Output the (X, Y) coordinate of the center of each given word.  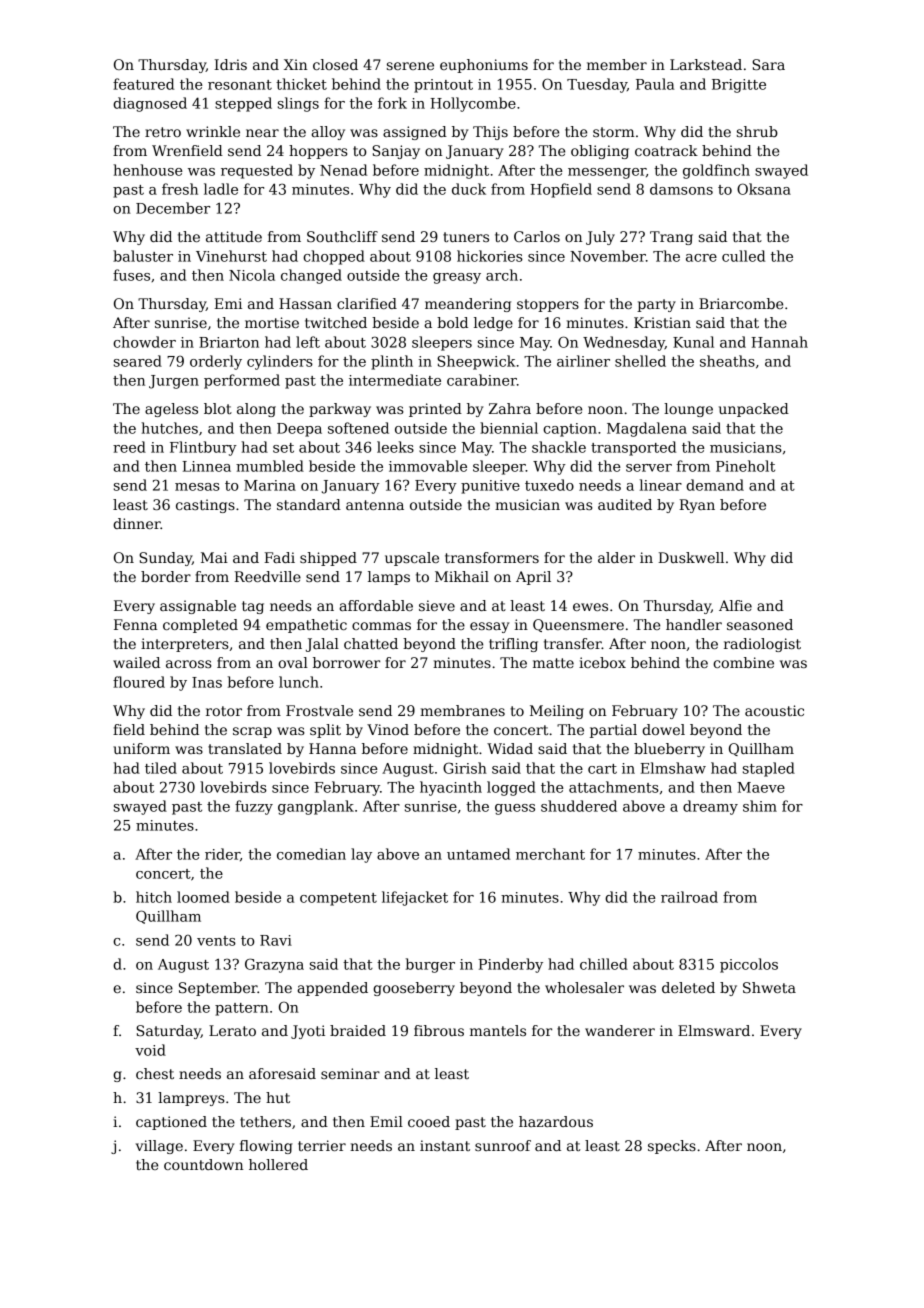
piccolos (749, 965)
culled (743, 256)
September (218, 989)
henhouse (148, 170)
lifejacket (415, 898)
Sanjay (396, 152)
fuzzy (254, 807)
